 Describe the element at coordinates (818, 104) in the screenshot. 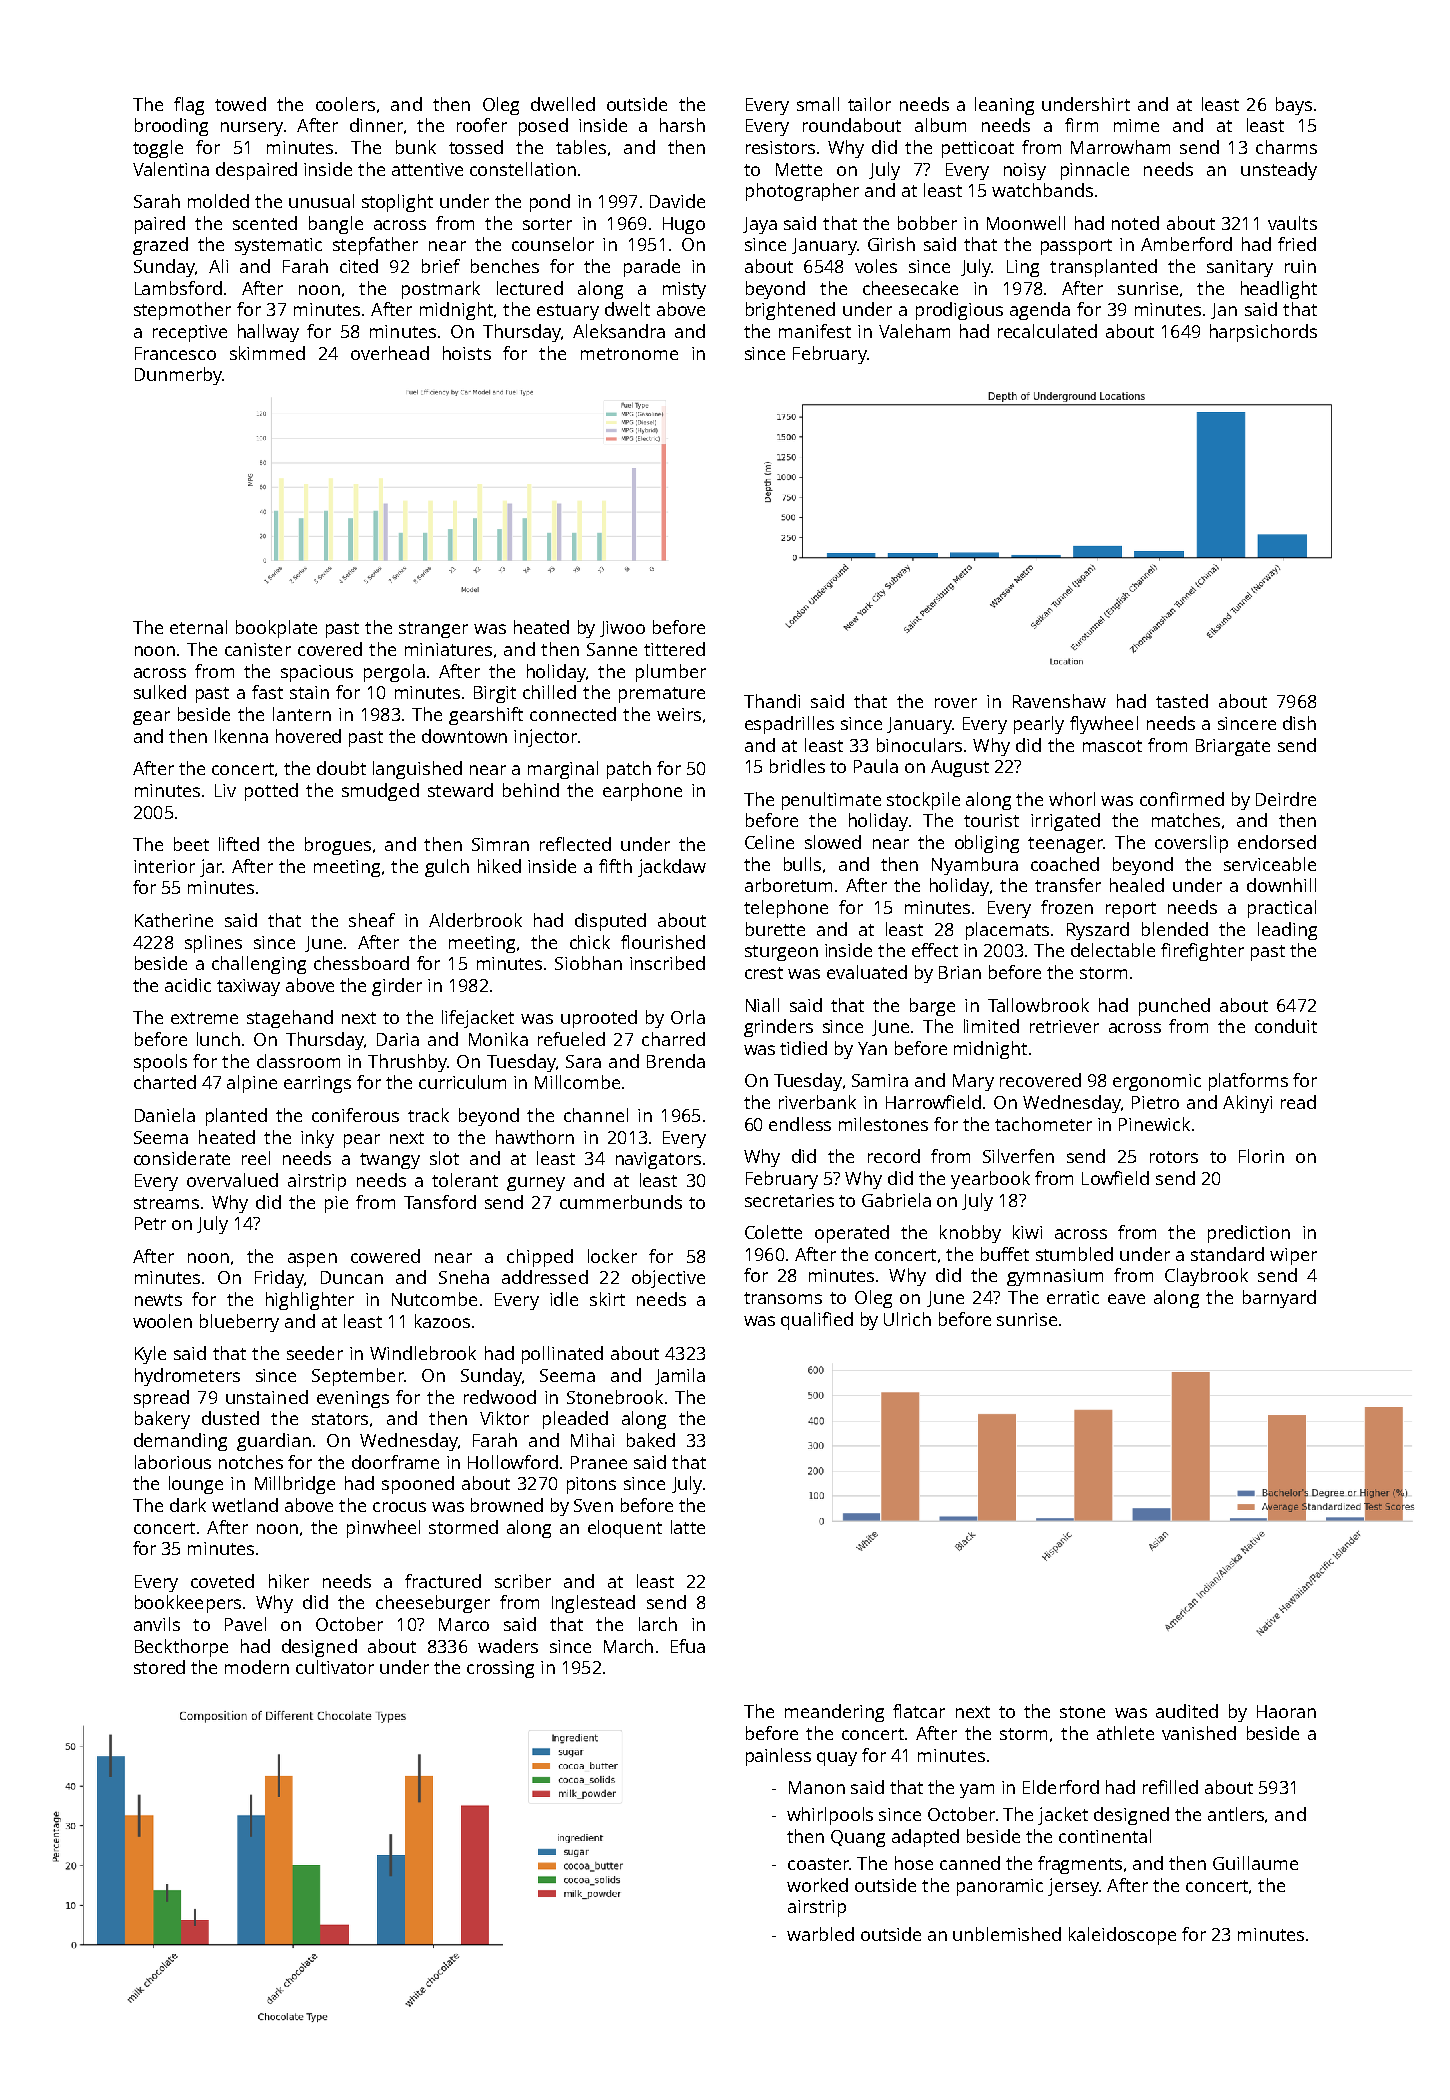

I see `small` at that location.
